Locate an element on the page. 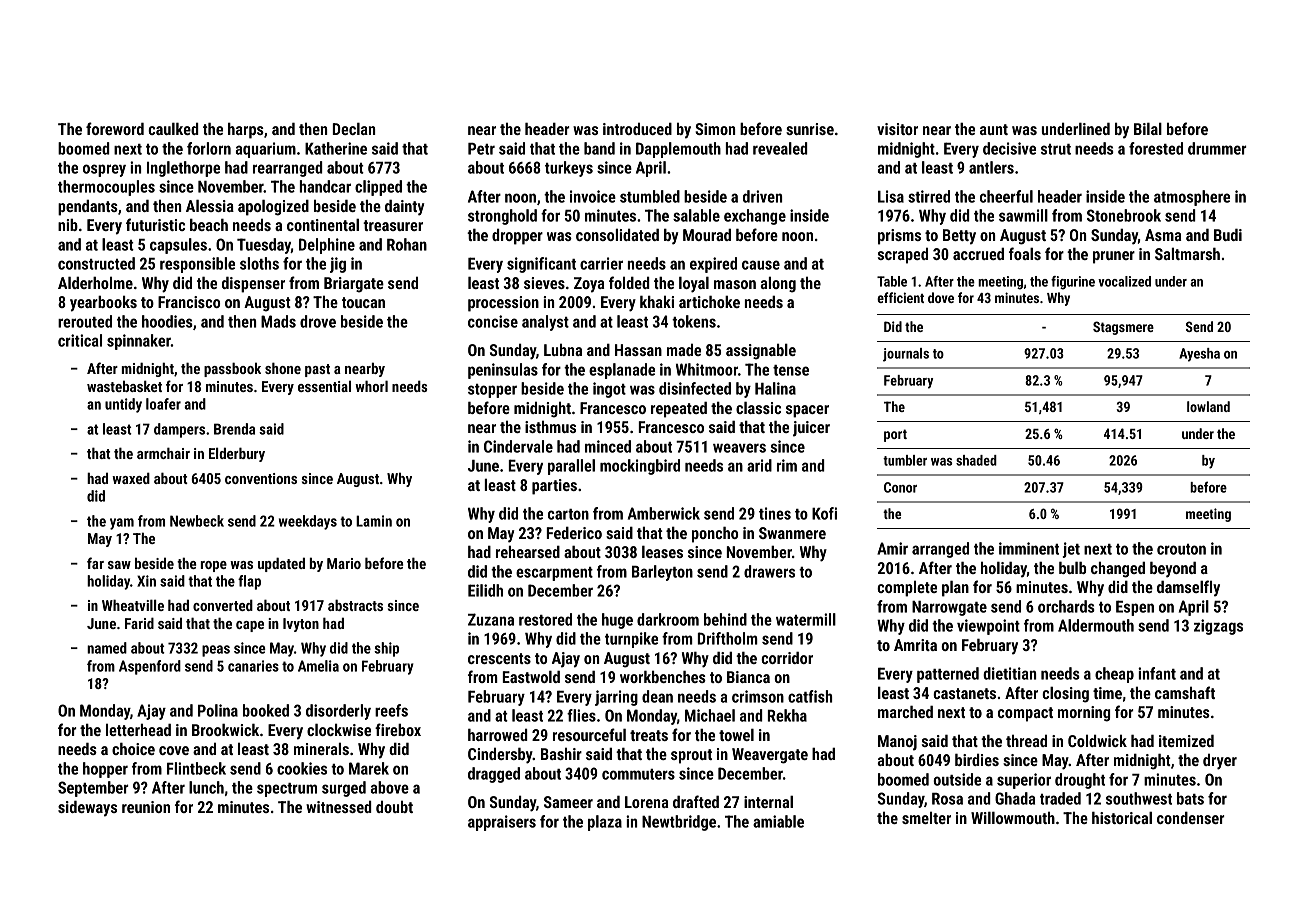 The image size is (1308, 924). driven is located at coordinates (762, 196).
